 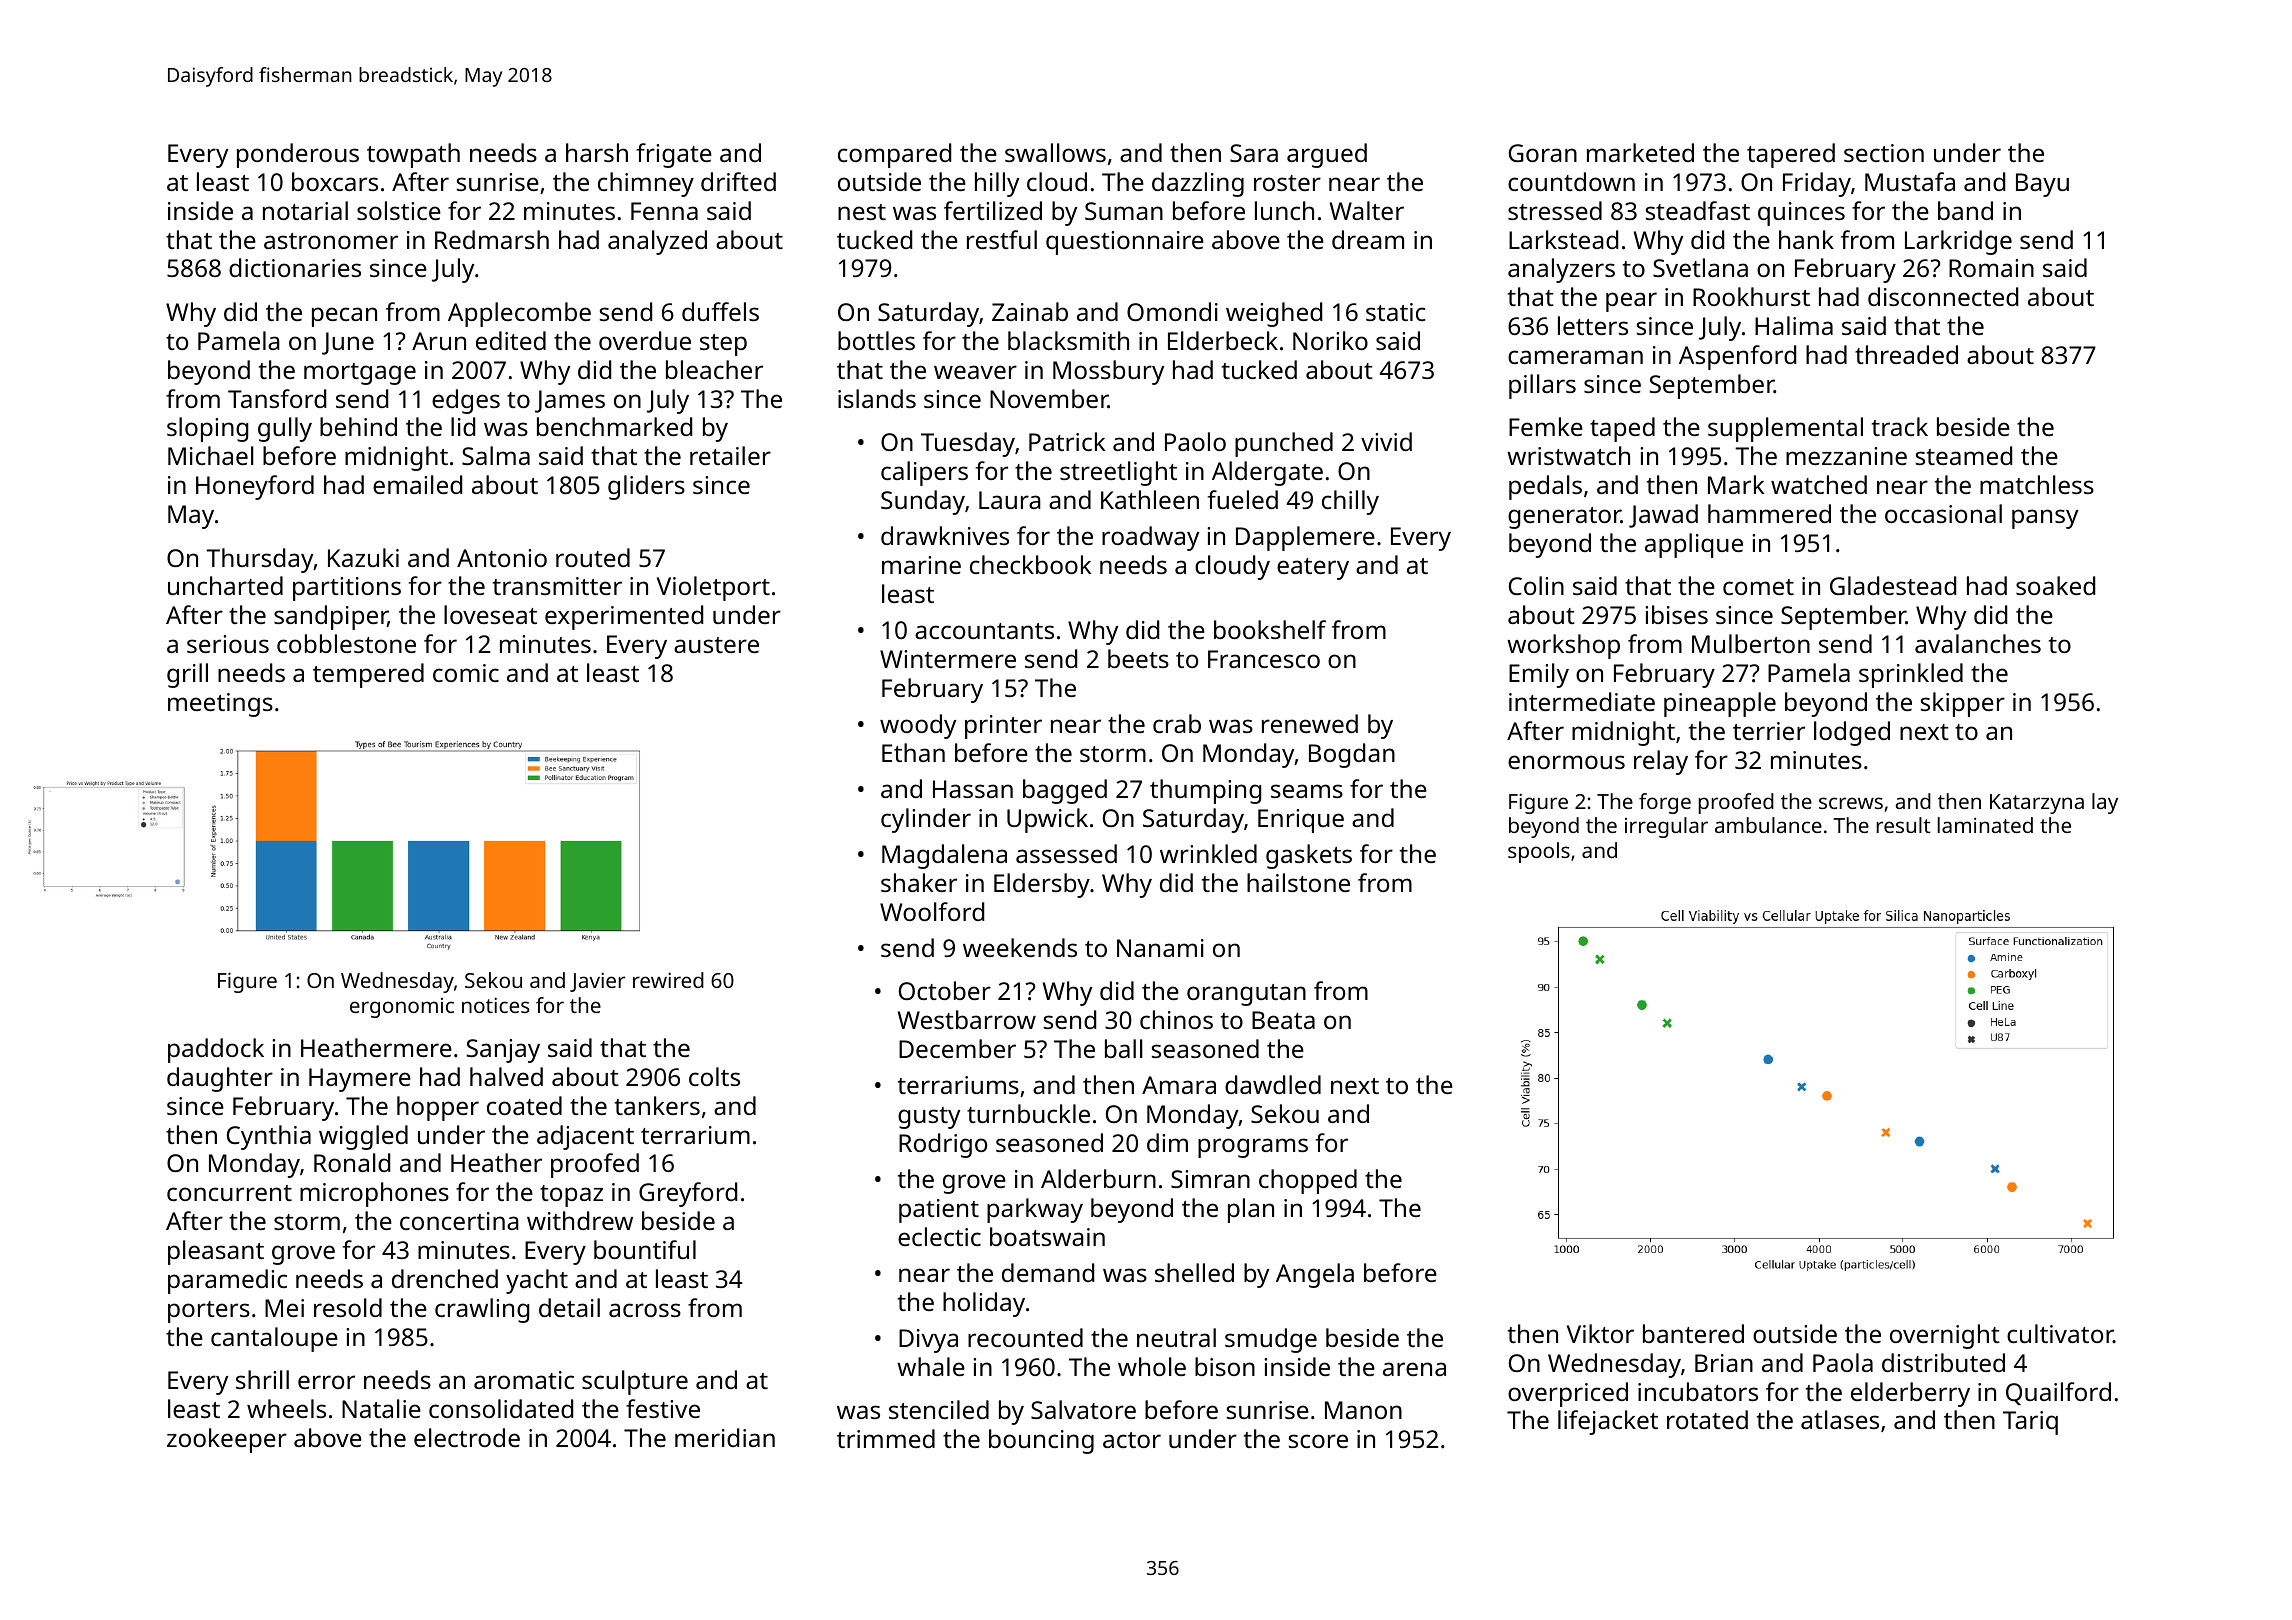 What do you see at coordinates (229, 1193) in the screenshot?
I see `concurrent` at bounding box center [229, 1193].
